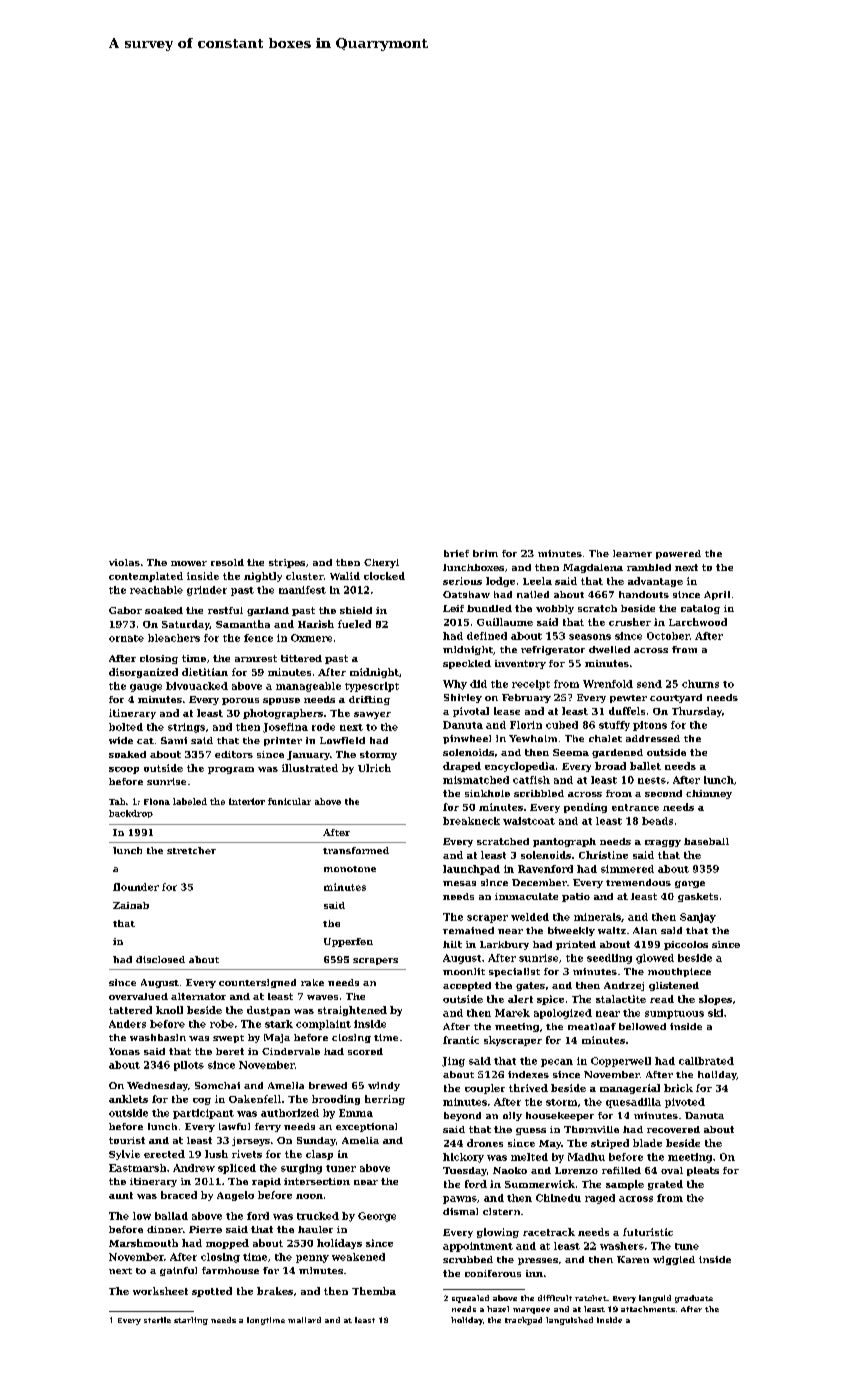 This document has height=1400, width=849. I want to click on pinwheel, so click(467, 739).
